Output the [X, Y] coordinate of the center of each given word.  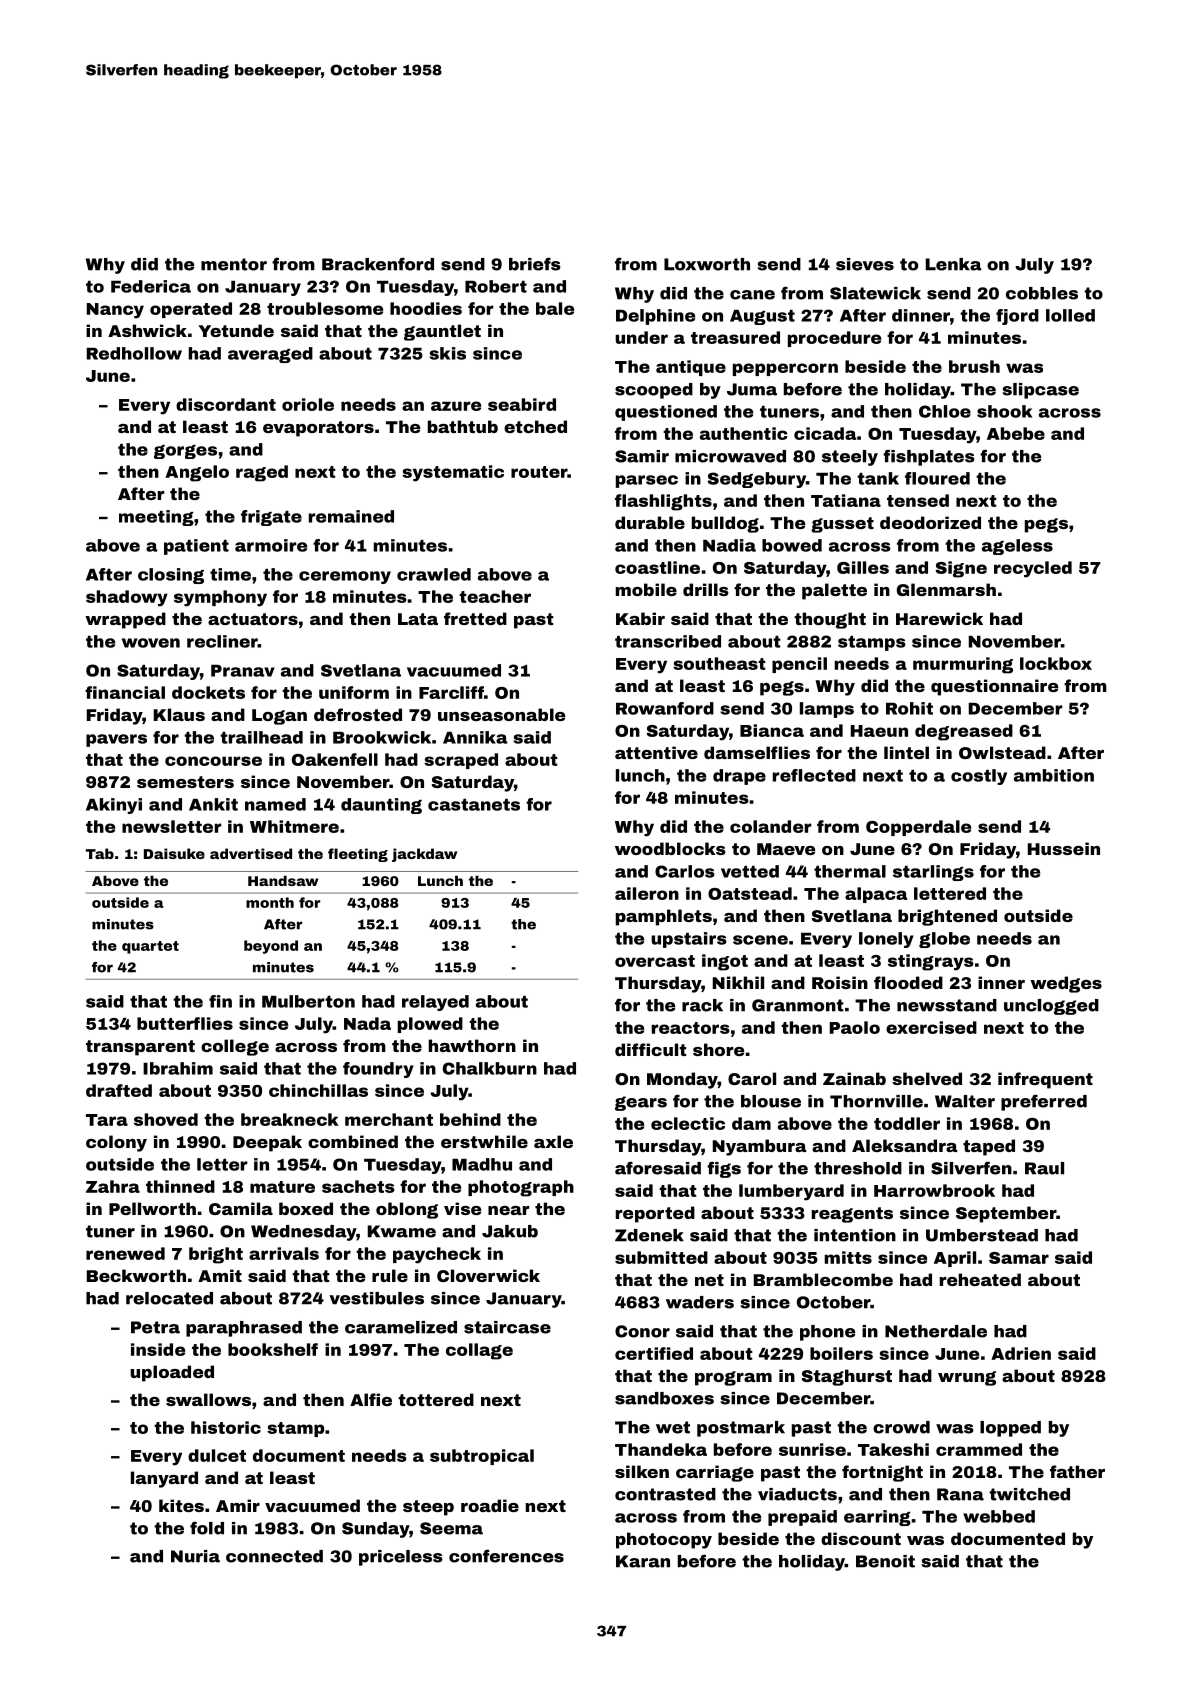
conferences [506, 1556]
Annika [475, 737]
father [1077, 1471]
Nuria [195, 1556]
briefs [535, 264]
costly [979, 777]
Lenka [954, 264]
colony [116, 1143]
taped [989, 1147]
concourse [213, 761]
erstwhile [484, 1141]
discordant [226, 404]
